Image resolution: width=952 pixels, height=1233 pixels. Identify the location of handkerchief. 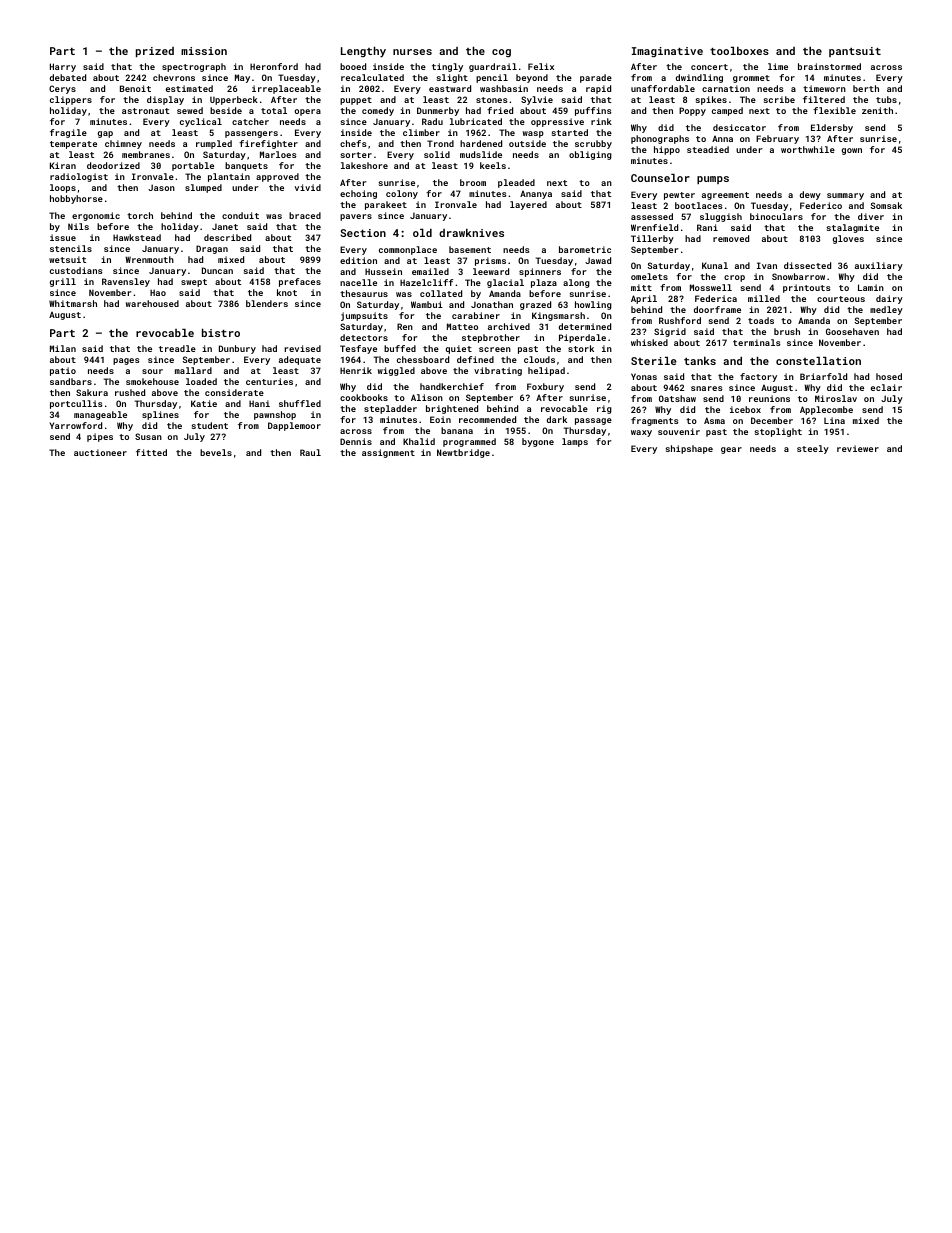
(452, 386).
